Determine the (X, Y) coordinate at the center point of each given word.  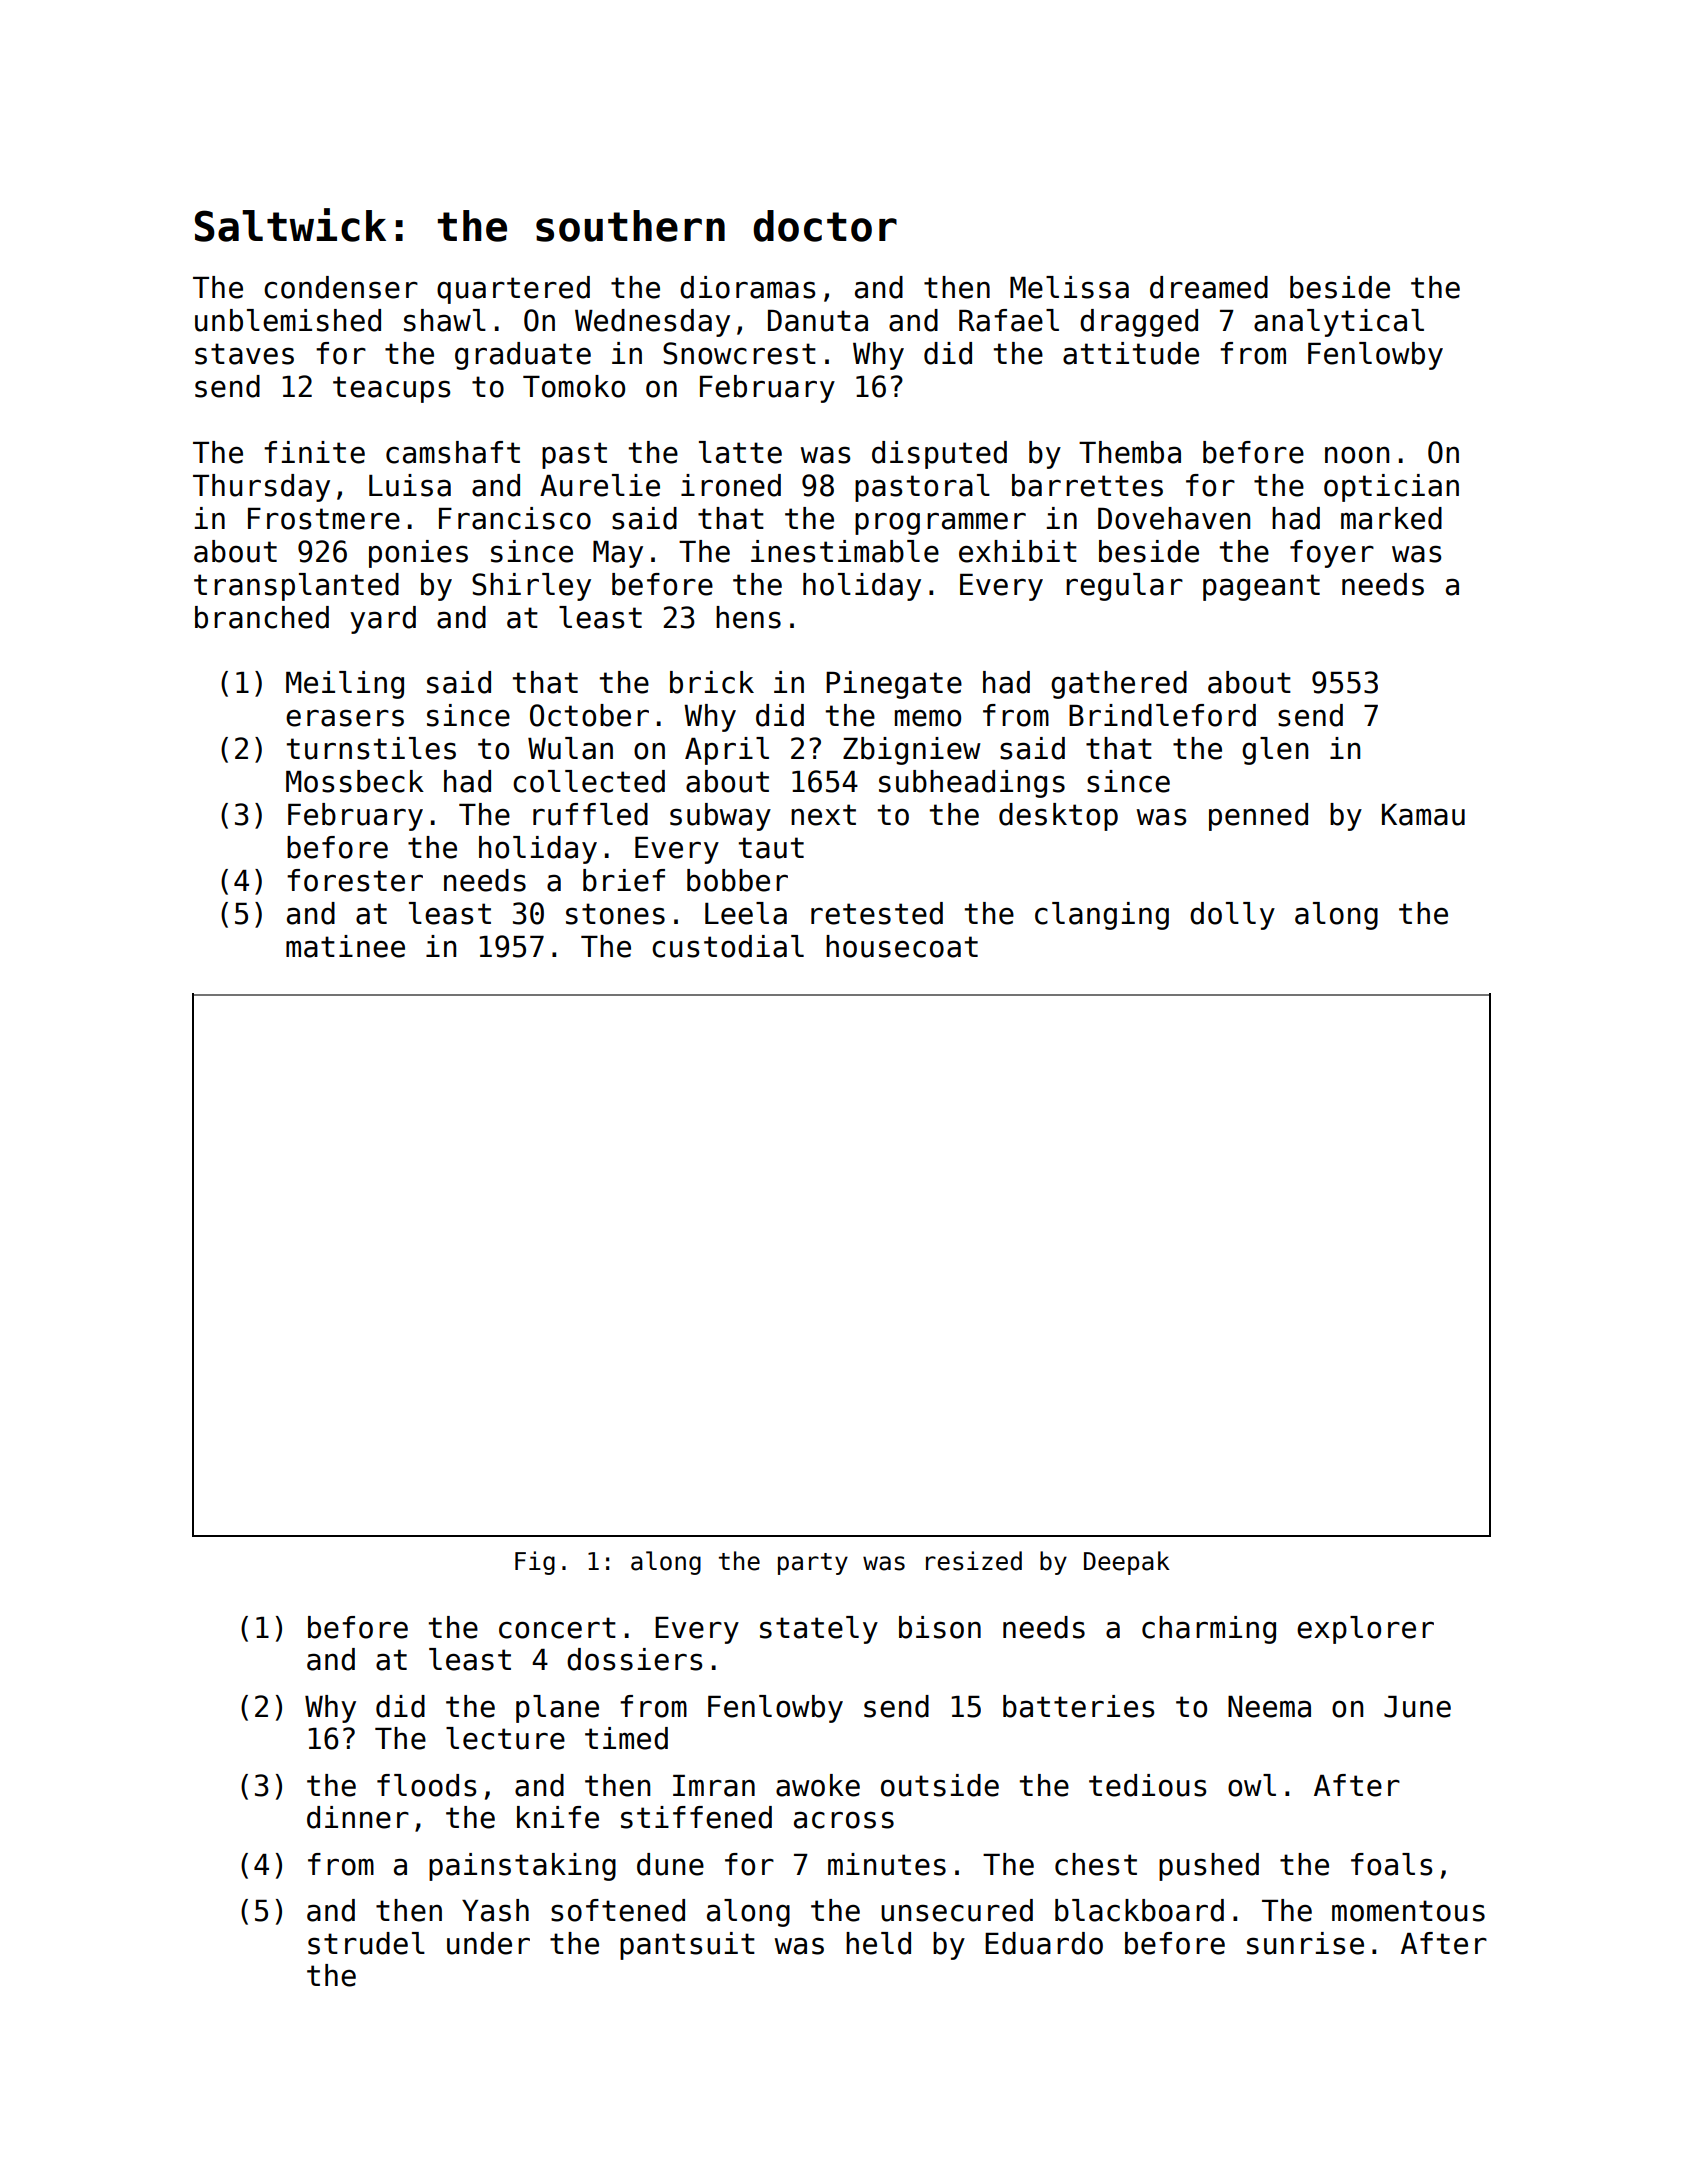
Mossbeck (355, 781)
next (823, 815)
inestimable (845, 551)
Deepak (1127, 1563)
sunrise (1305, 1943)
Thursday (261, 488)
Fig (535, 1563)
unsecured (957, 1910)
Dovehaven (1174, 518)
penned (1258, 817)
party (813, 1564)
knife (558, 1817)
